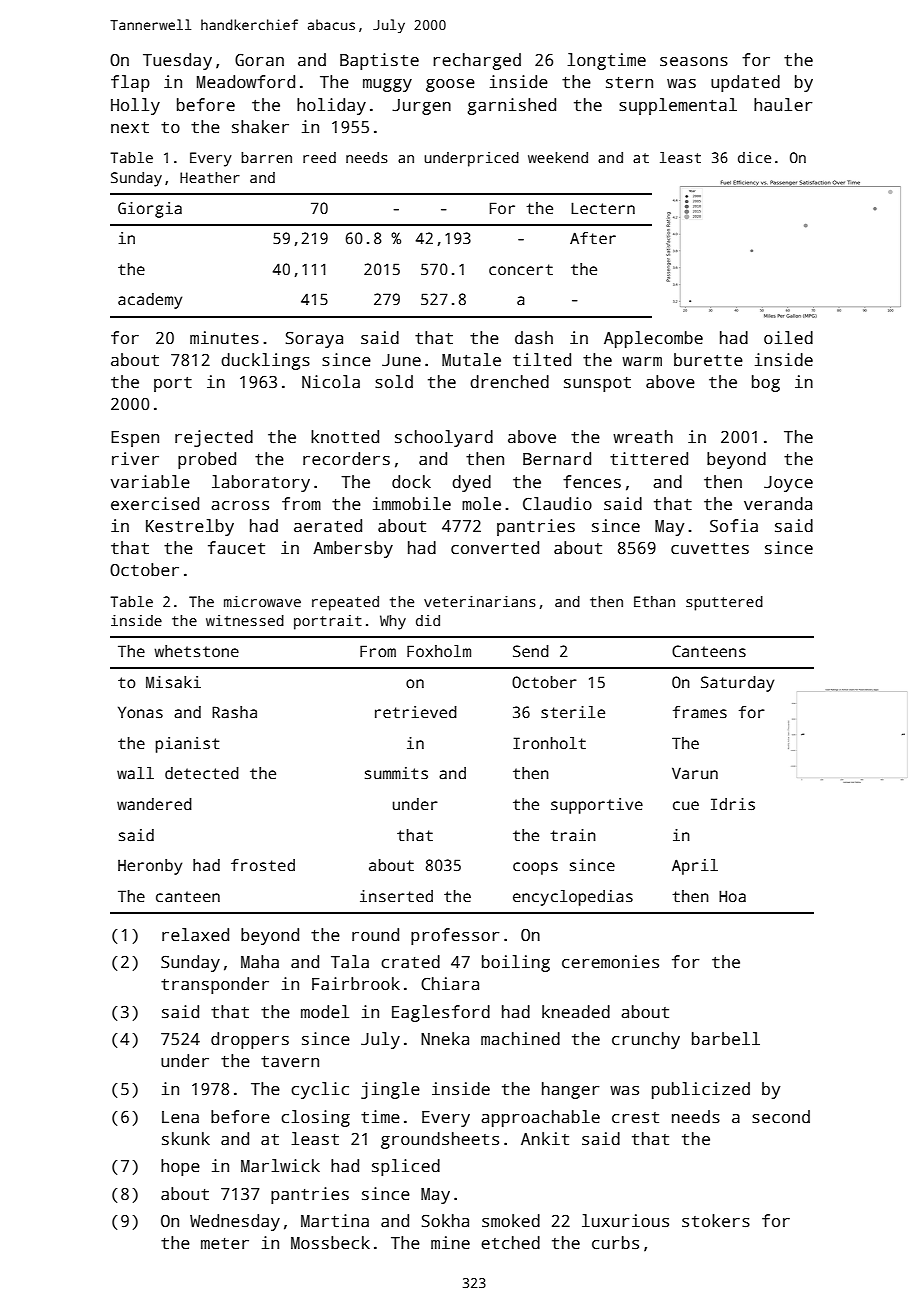 This page has height=1308, width=924. I want to click on mine, so click(450, 1243).
